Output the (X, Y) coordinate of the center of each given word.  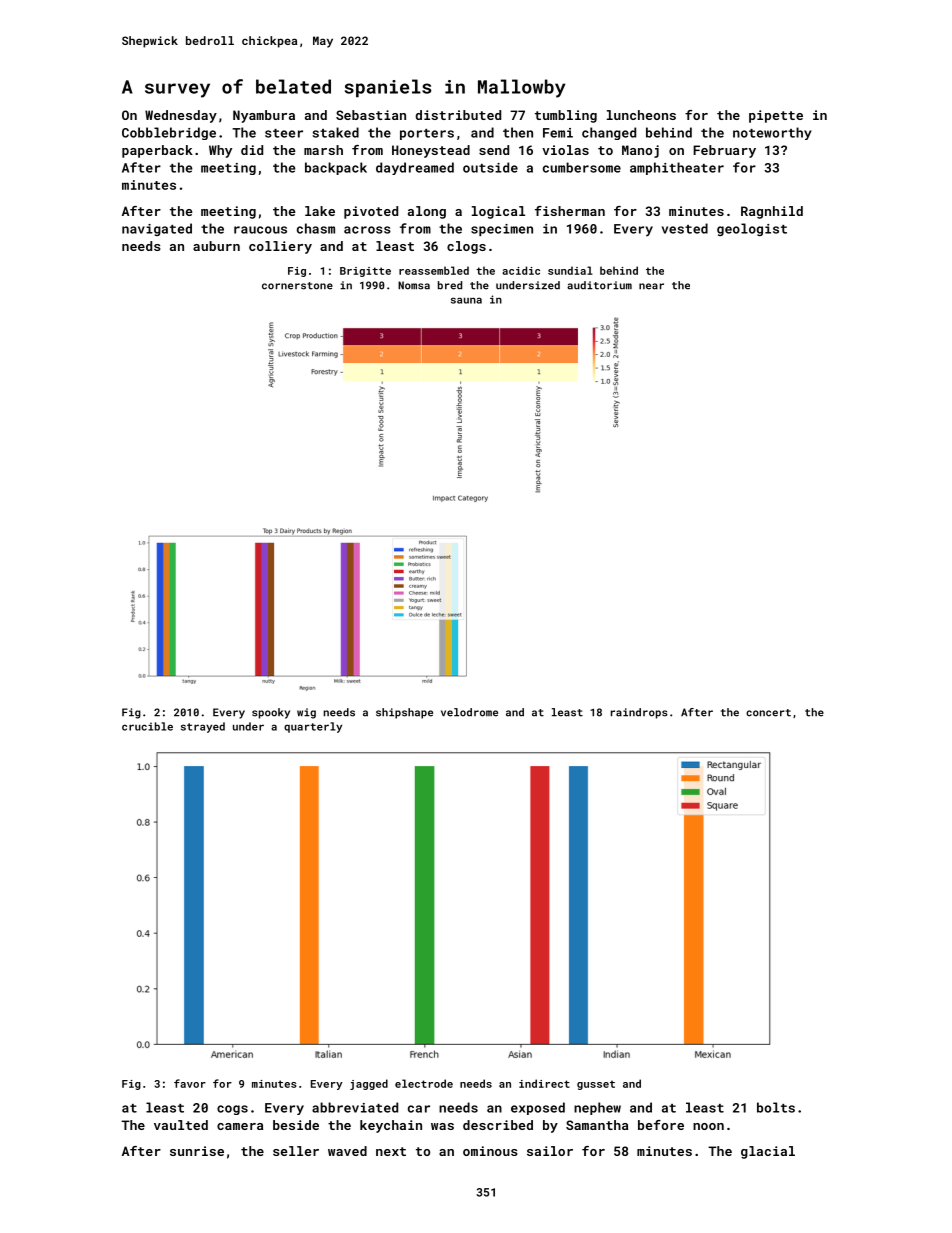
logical (498, 212)
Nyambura (264, 116)
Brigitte (365, 272)
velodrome (469, 712)
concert (768, 713)
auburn (216, 246)
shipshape (404, 713)
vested (685, 228)
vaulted (181, 1125)
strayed (203, 727)
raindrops (639, 713)
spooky (271, 713)
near (651, 286)
